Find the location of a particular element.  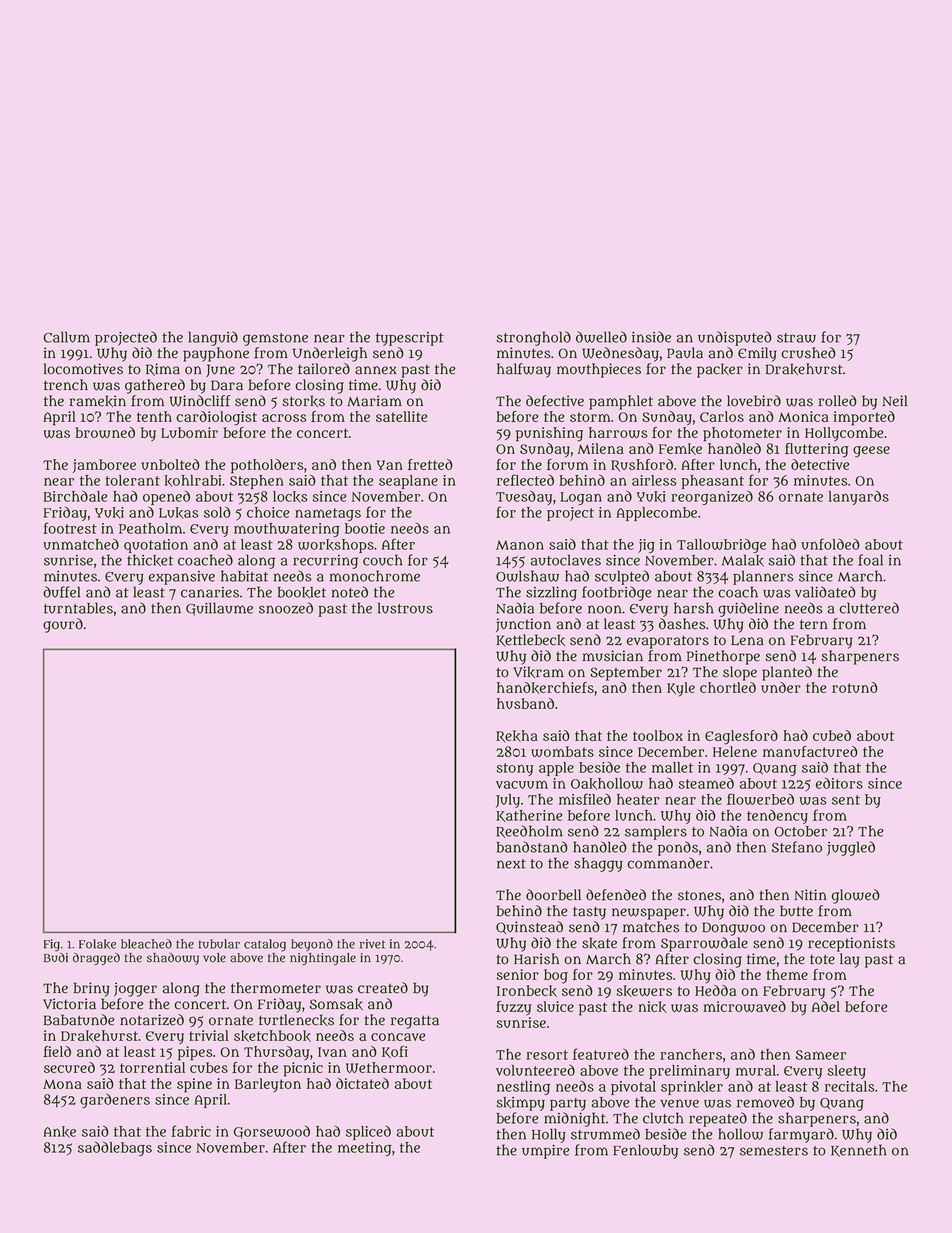

snoozed is located at coordinates (286, 608).
